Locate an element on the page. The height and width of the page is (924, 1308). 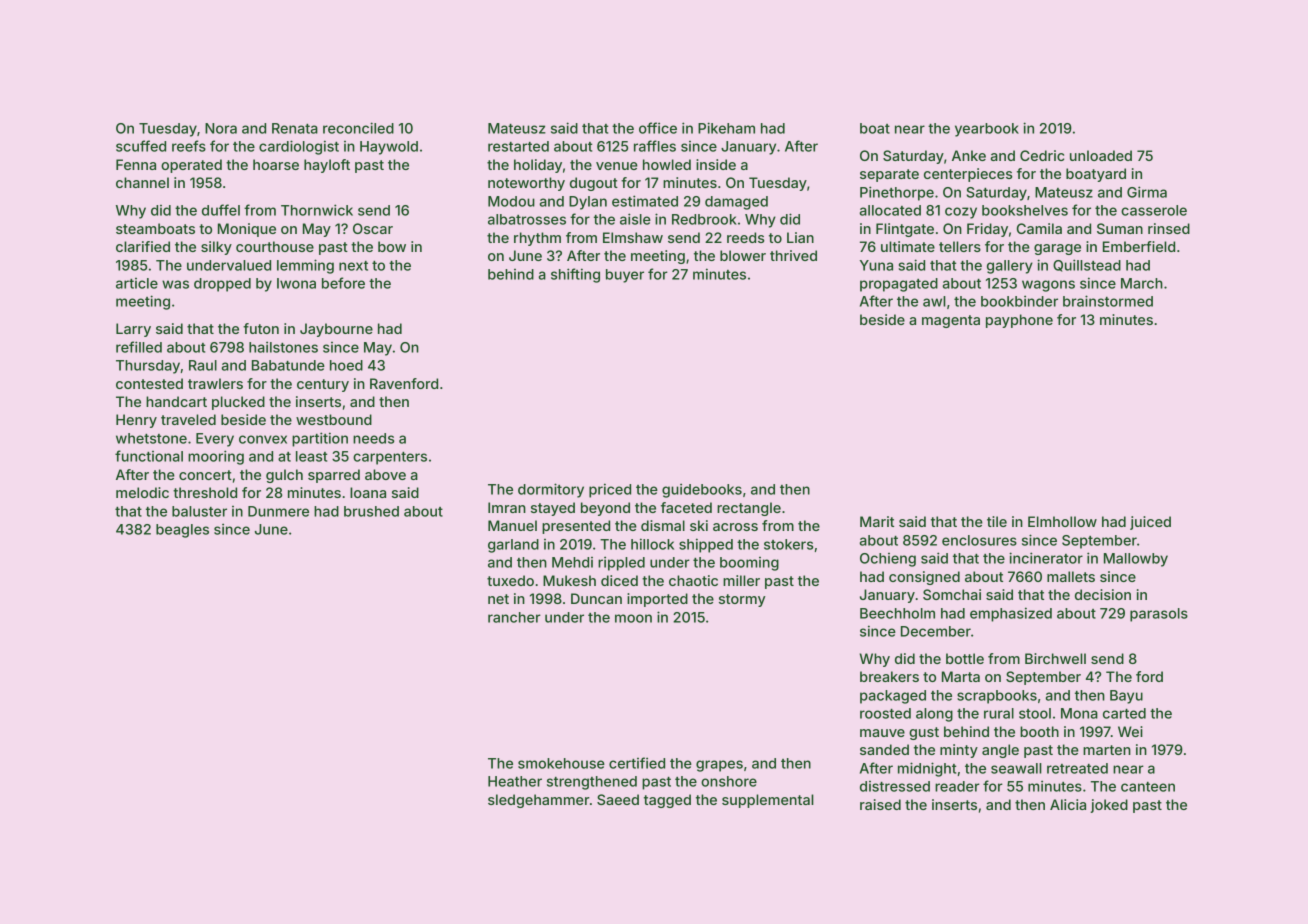
melodic is located at coordinates (142, 492).
